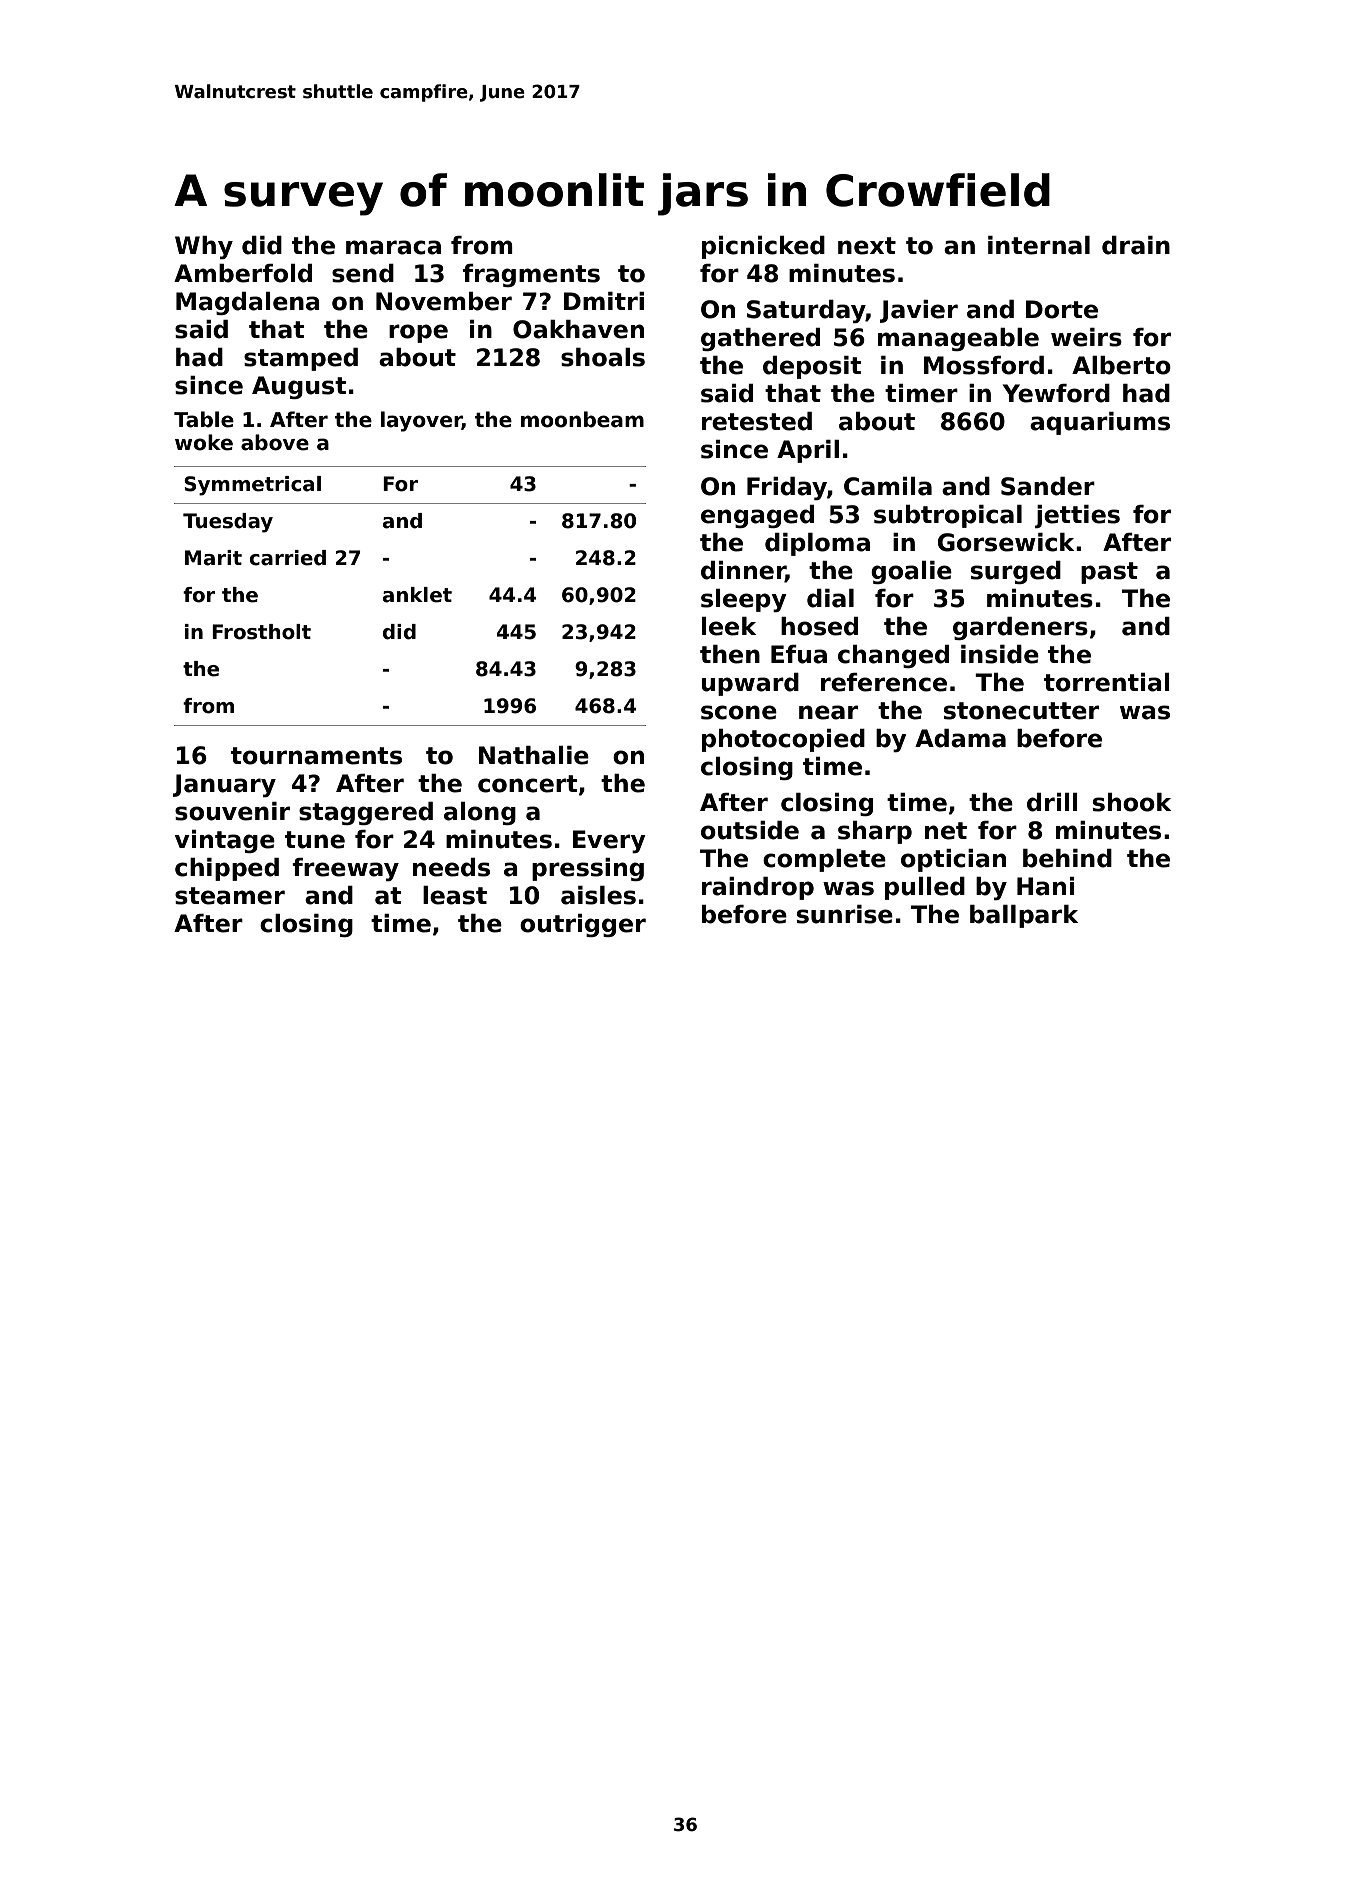 This screenshot has height=1904, width=1346. Describe the element at coordinates (225, 841) in the screenshot. I see `vintage` at that location.
